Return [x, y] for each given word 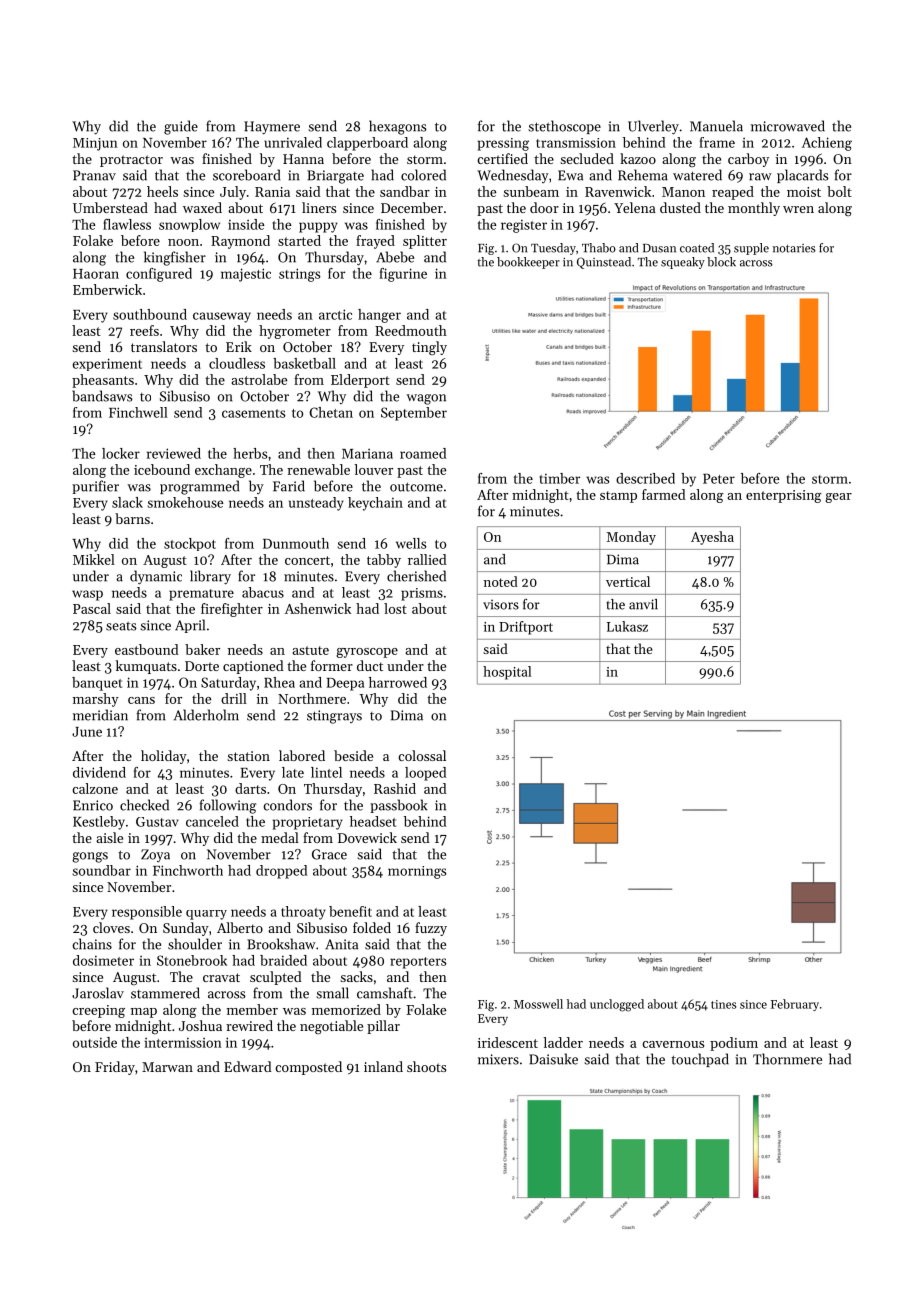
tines [723, 1004]
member [252, 1009]
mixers [498, 1059]
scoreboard [246, 175]
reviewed [174, 453]
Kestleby [99, 823]
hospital [507, 673]
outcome [416, 487]
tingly [429, 348]
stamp [618, 497]
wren [798, 209]
